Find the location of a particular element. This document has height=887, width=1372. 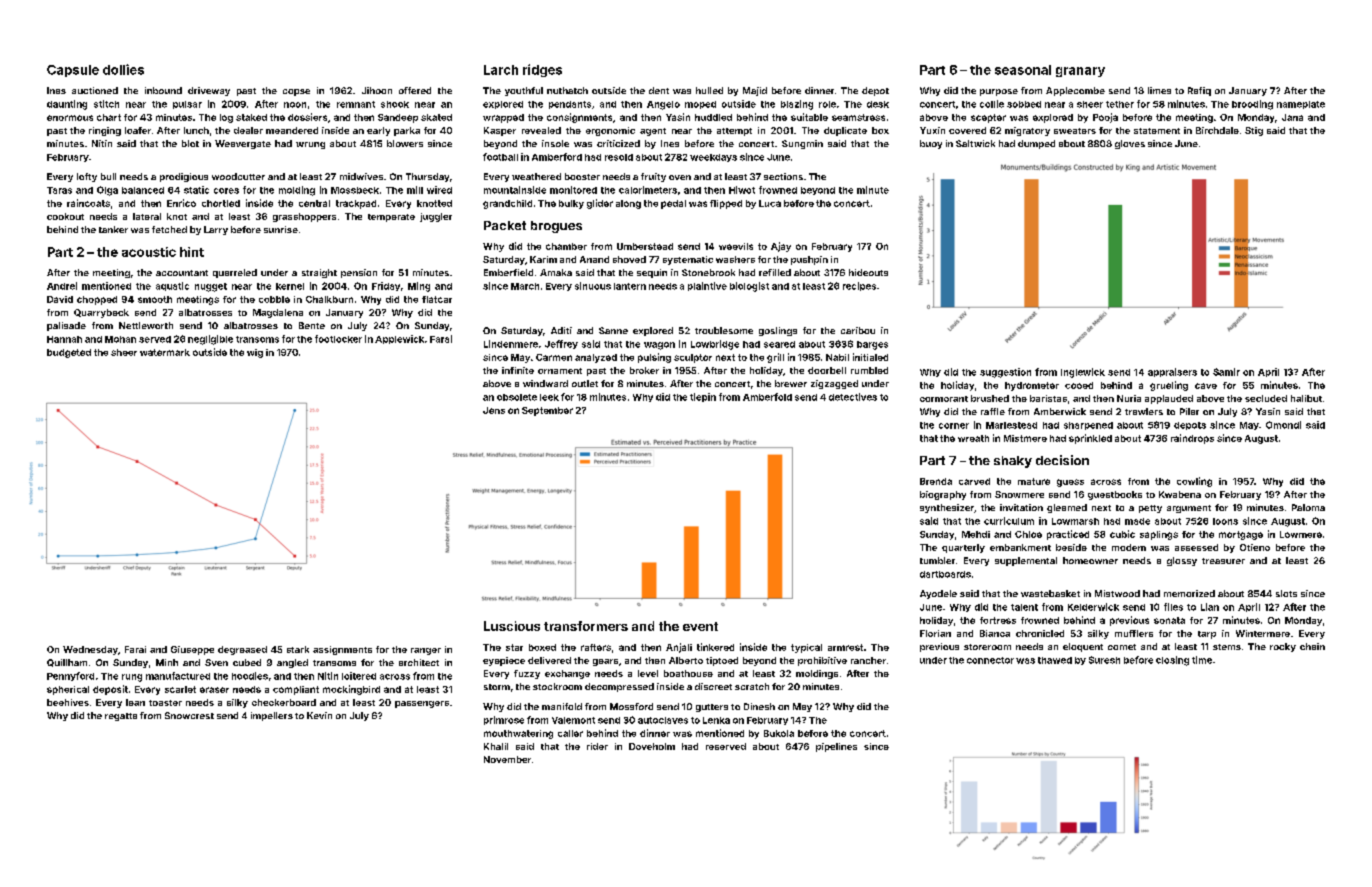

budgeted is located at coordinates (69, 353).
